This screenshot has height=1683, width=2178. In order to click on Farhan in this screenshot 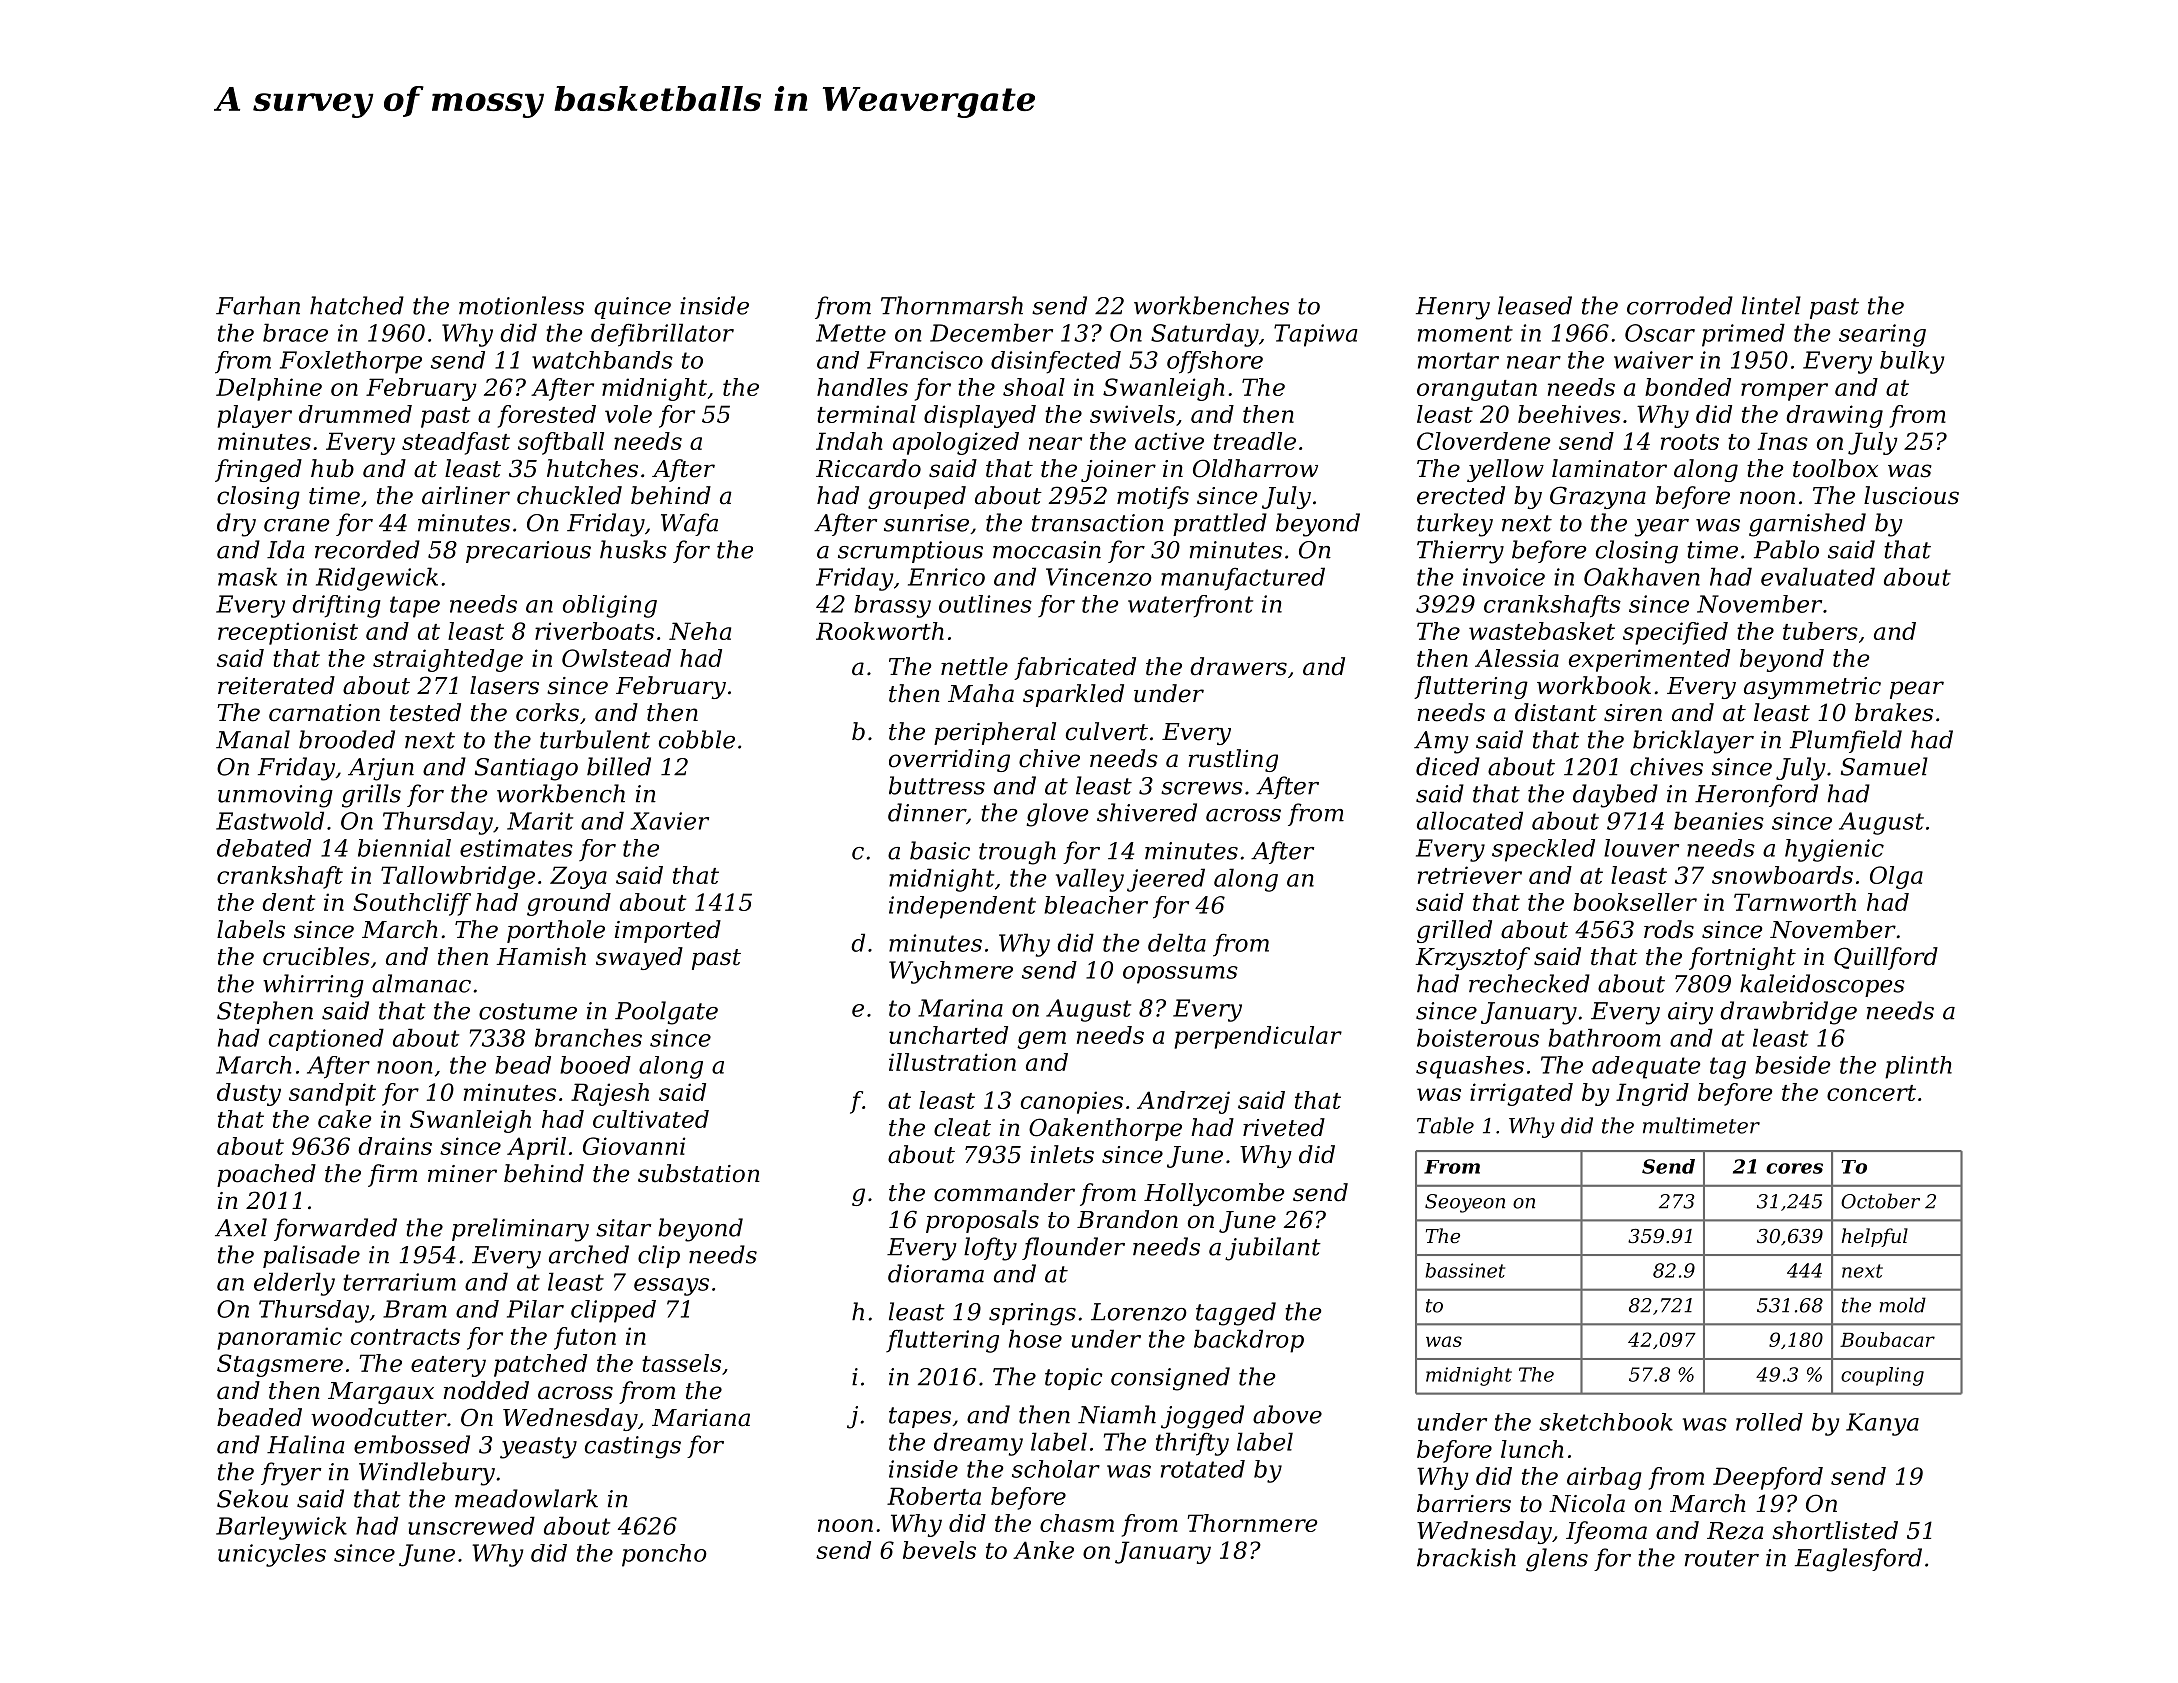, I will do `click(258, 305)`.
